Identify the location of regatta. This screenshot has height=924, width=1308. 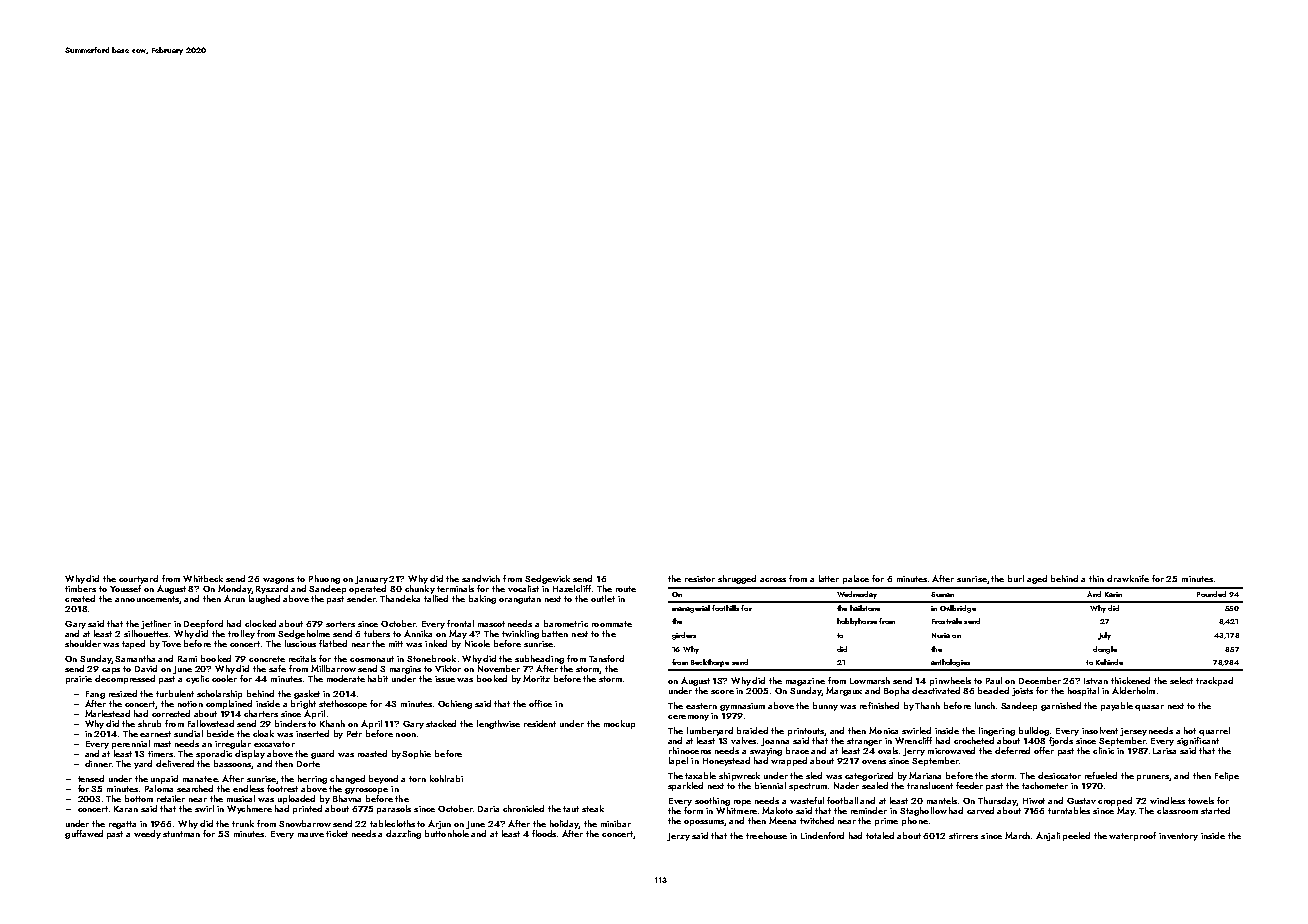
(122, 825).
